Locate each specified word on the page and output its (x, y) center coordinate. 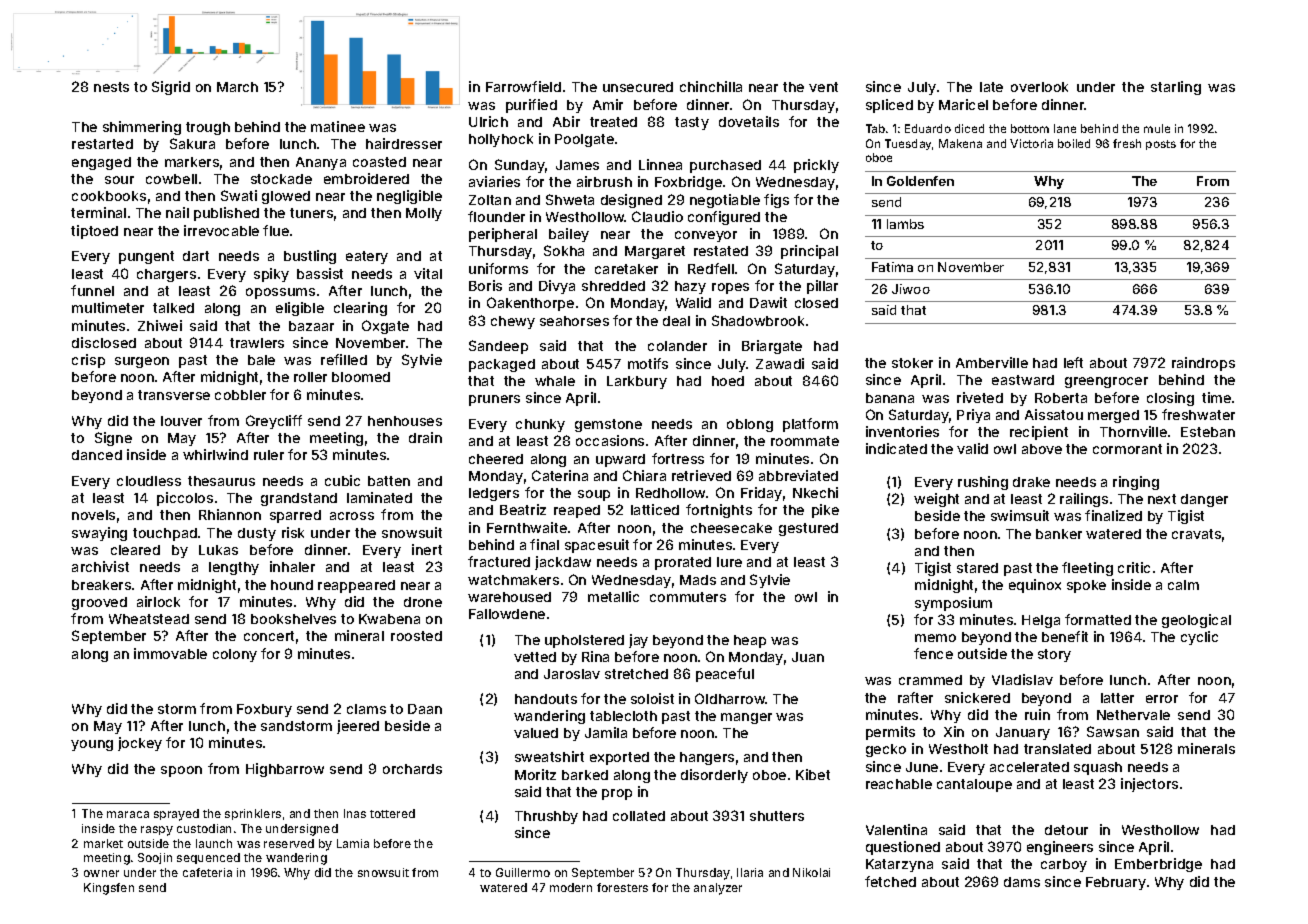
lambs (905, 224)
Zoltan (490, 200)
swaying (99, 534)
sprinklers (253, 814)
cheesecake (731, 528)
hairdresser (404, 143)
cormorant (1127, 449)
